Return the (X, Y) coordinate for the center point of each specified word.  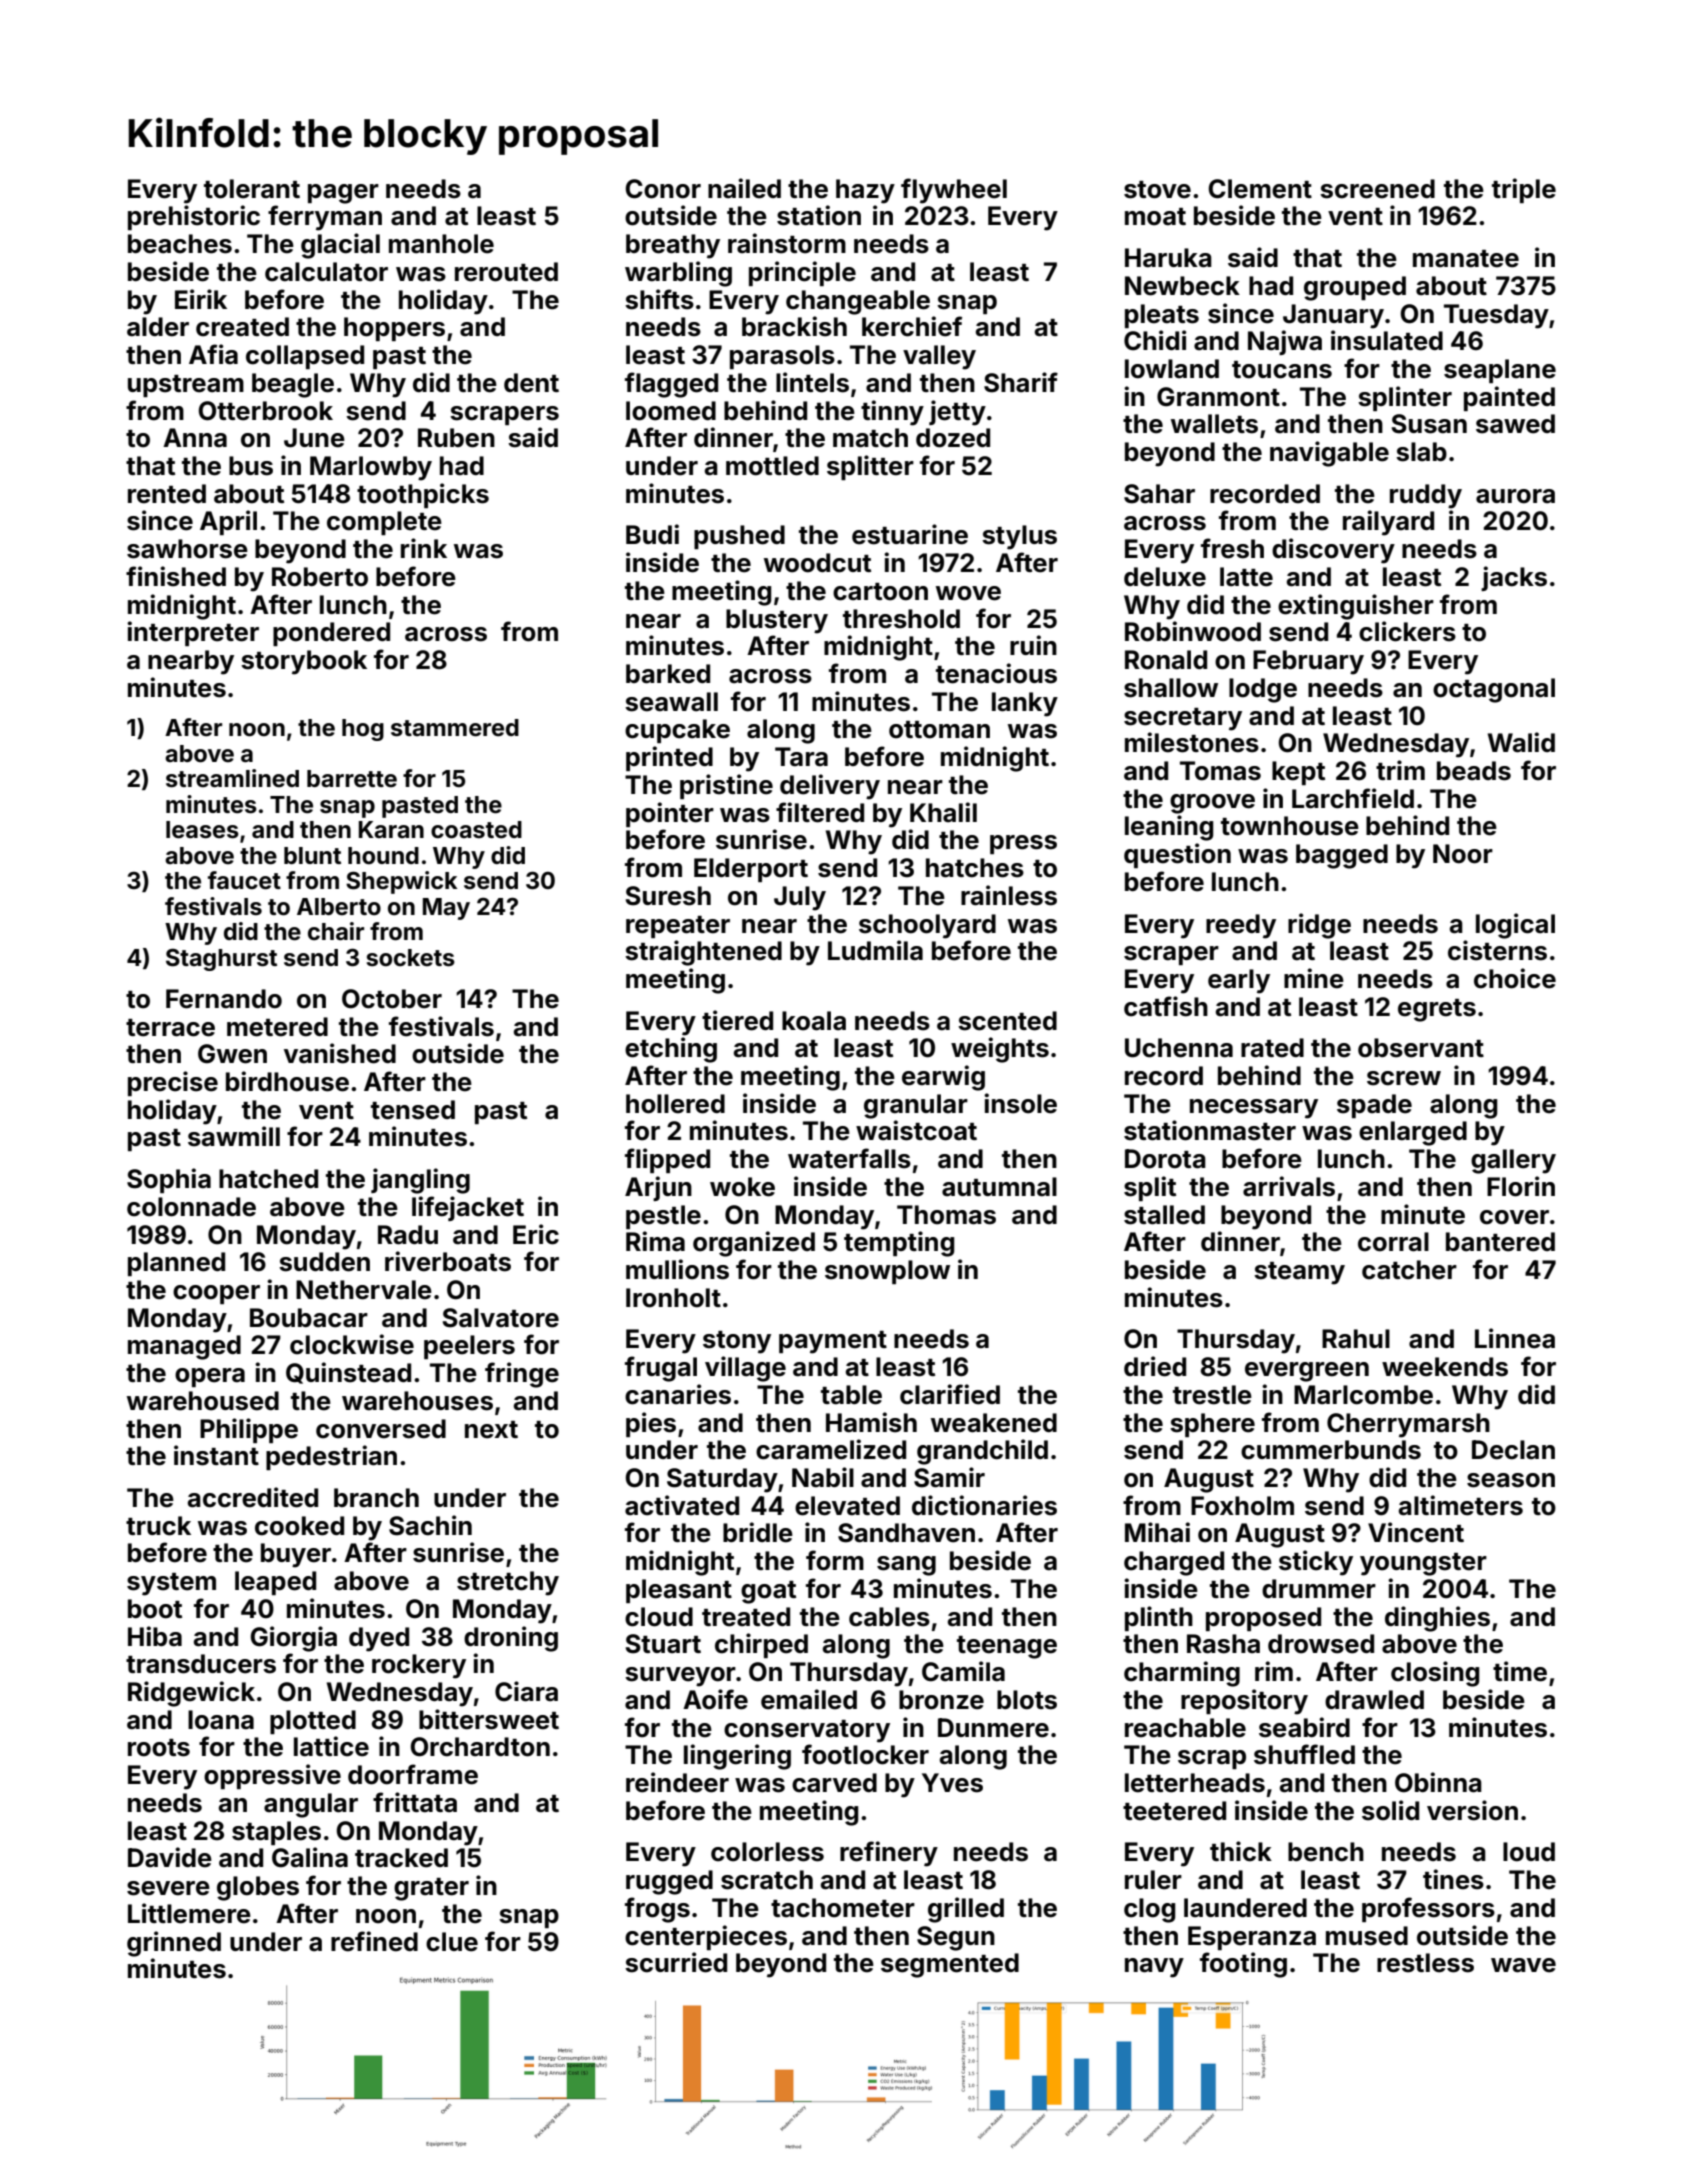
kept (1298, 773)
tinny (892, 413)
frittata (415, 1802)
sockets (411, 958)
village (745, 1369)
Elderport (751, 870)
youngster (1423, 1564)
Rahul (1356, 1339)
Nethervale (364, 1290)
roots (159, 1748)
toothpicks (423, 495)
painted (1509, 398)
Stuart (663, 1644)
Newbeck (1182, 286)
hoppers (394, 329)
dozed (953, 438)
